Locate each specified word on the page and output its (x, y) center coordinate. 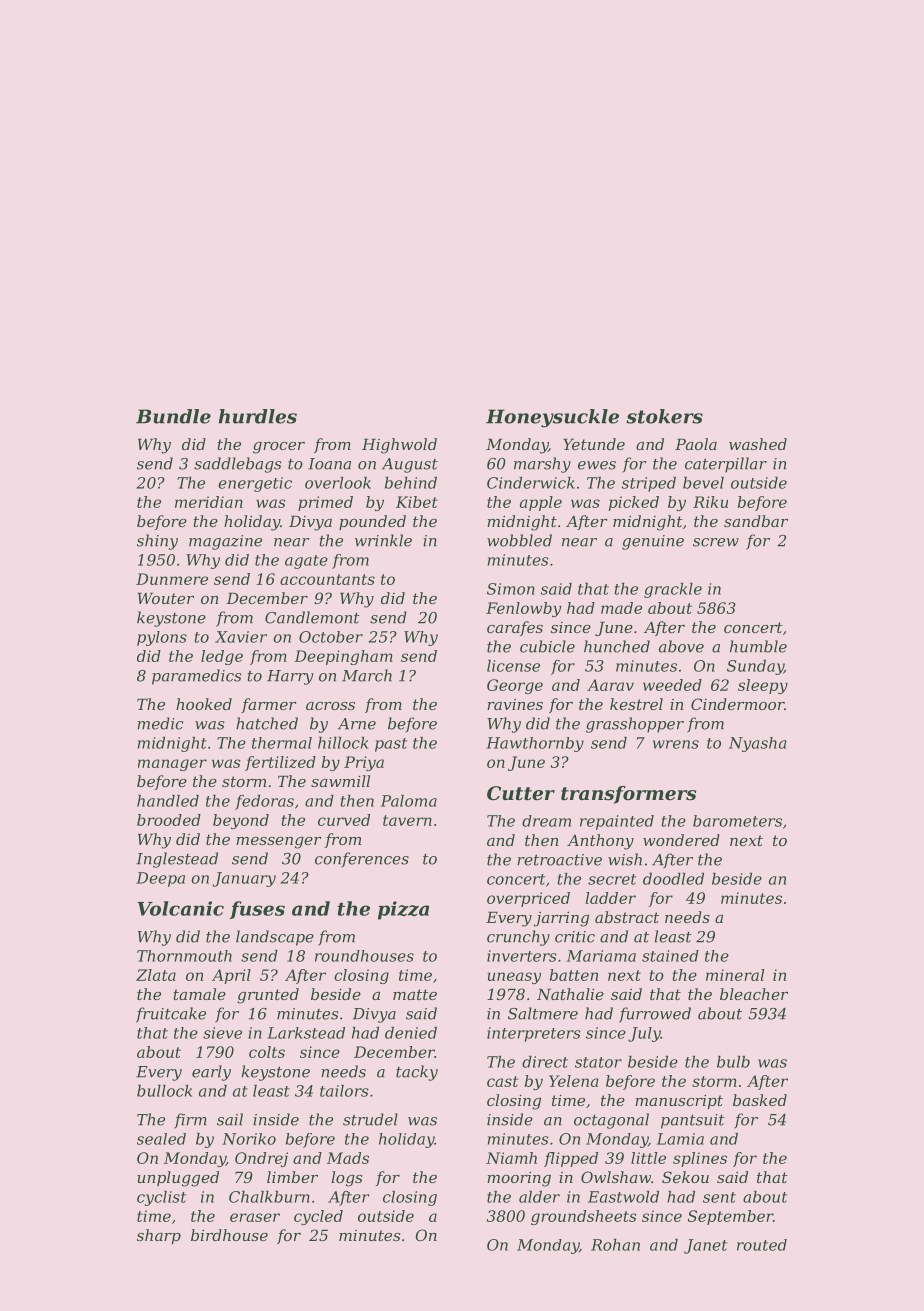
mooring (519, 1179)
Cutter (521, 793)
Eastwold (623, 1197)
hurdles (258, 416)
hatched (267, 723)
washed (758, 444)
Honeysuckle (552, 418)
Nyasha (757, 744)
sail (230, 1119)
